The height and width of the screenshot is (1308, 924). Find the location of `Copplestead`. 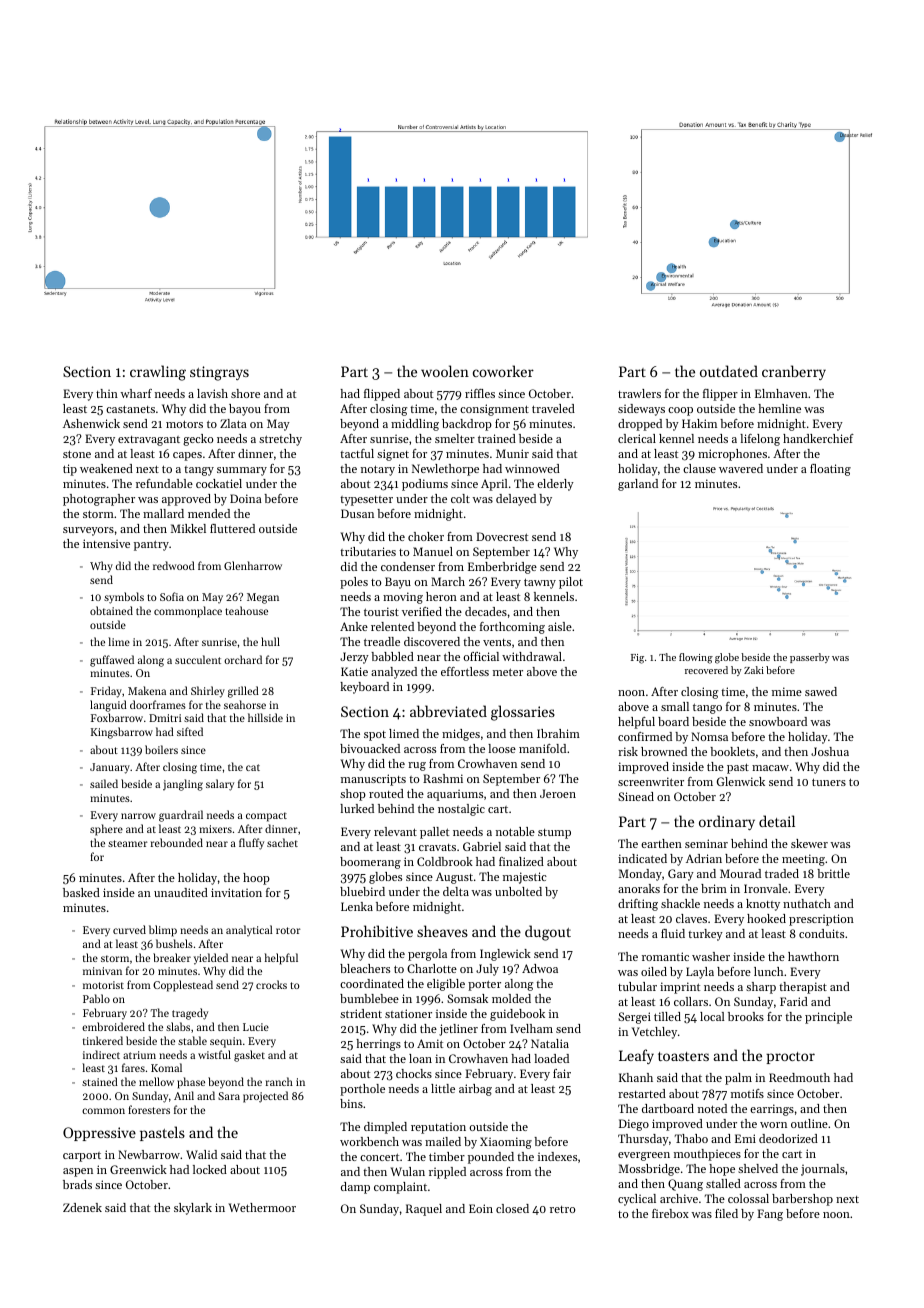

Copplestead is located at coordinates (183, 986).
